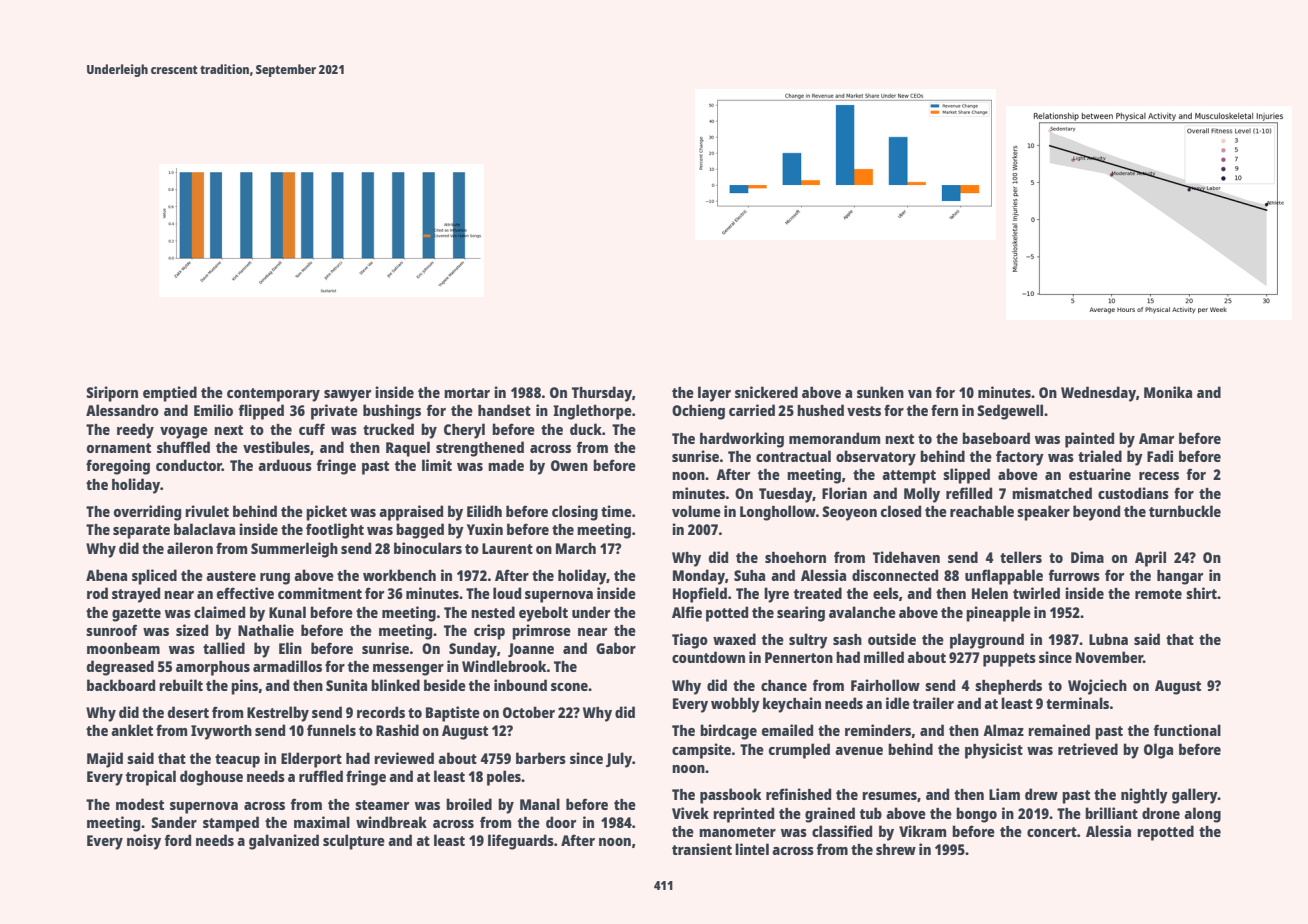 The width and height of the page is (1308, 924). I want to click on Windlebrook, so click(504, 666).
